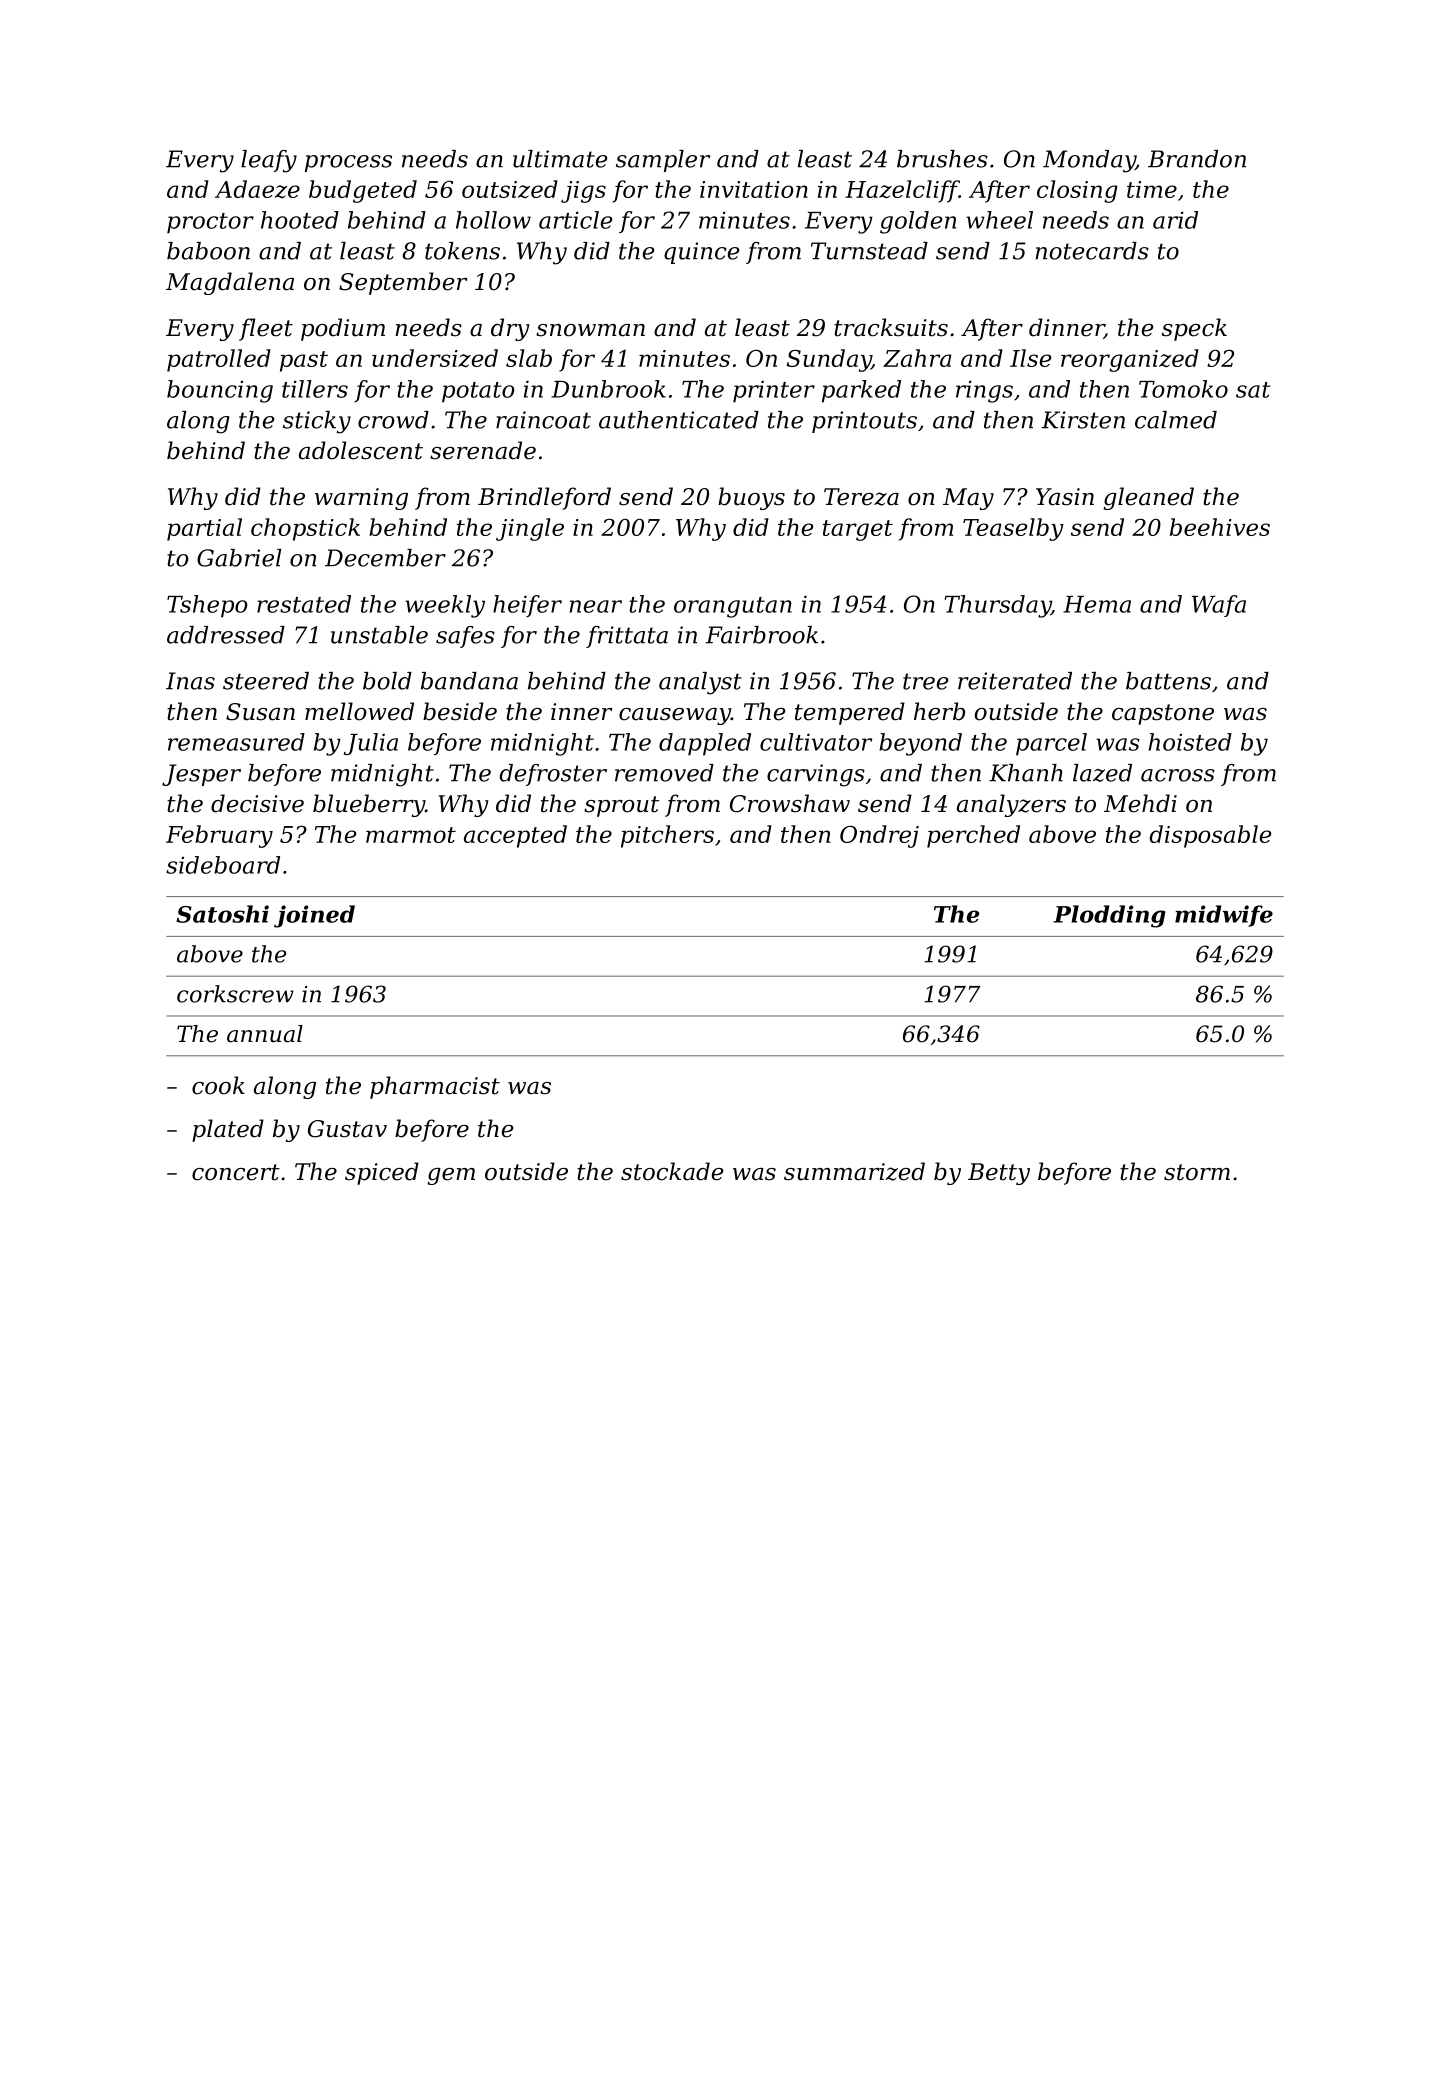 This image has height=2100, width=1450. Describe the element at coordinates (672, 1171) in the image. I see `stockade` at that location.
